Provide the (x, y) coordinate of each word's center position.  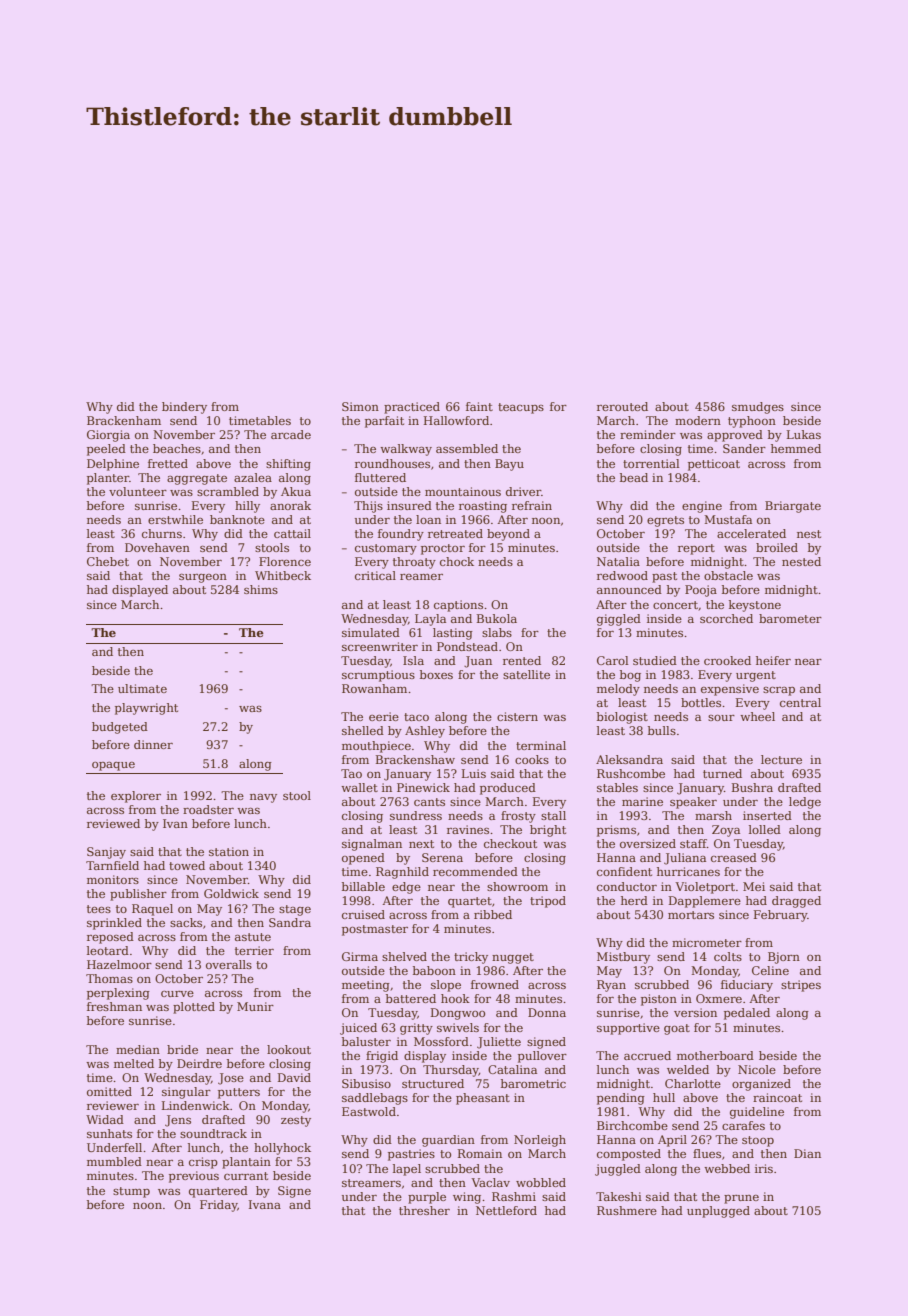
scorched (726, 618)
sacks (186, 922)
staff (693, 843)
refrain (532, 505)
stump (131, 1192)
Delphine (113, 465)
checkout (510, 843)
